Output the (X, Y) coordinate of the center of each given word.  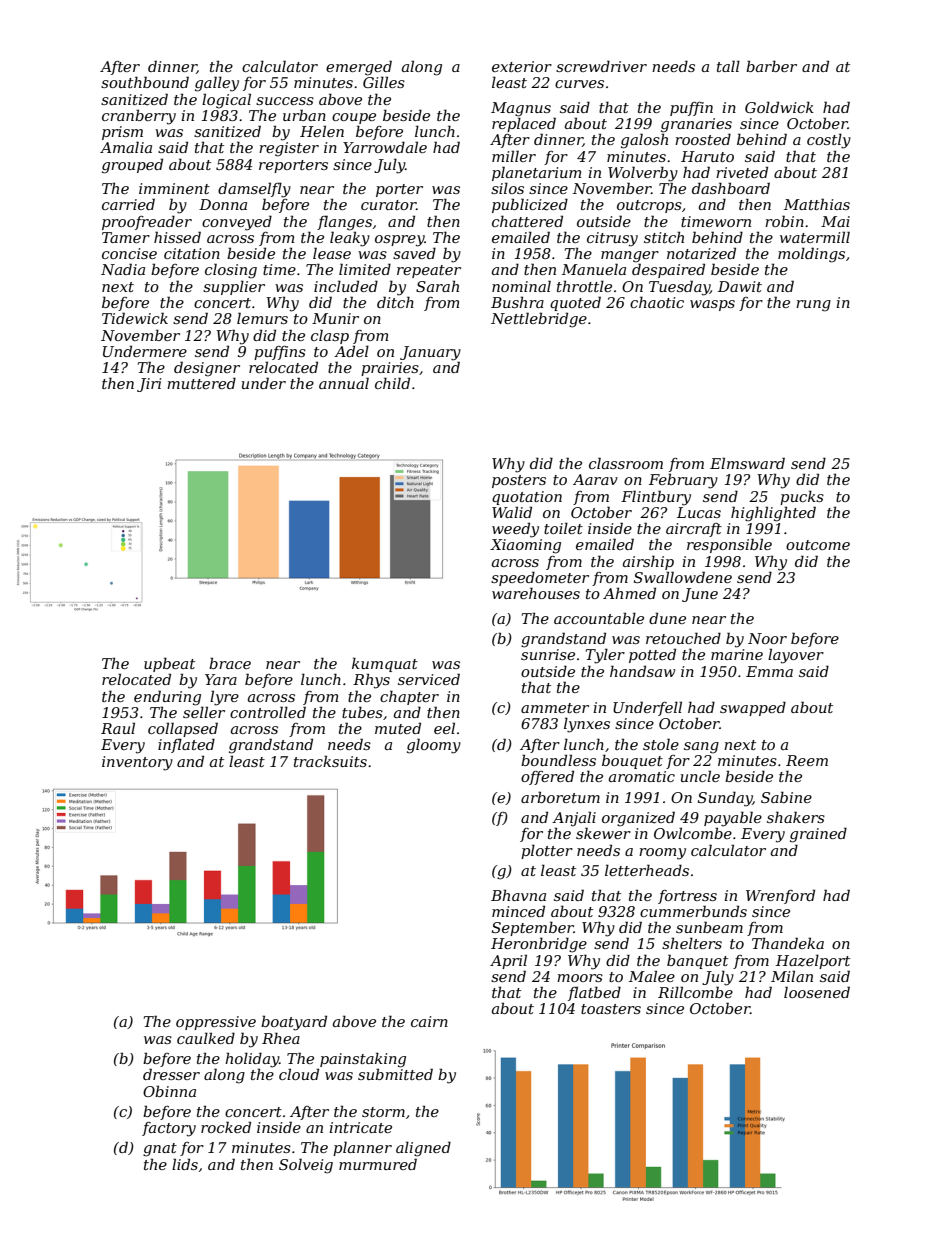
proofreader (147, 222)
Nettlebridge (539, 320)
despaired (668, 270)
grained (818, 835)
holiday (252, 1060)
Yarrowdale (385, 147)
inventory (137, 763)
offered (547, 777)
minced (518, 911)
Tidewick (135, 318)
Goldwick (779, 107)
